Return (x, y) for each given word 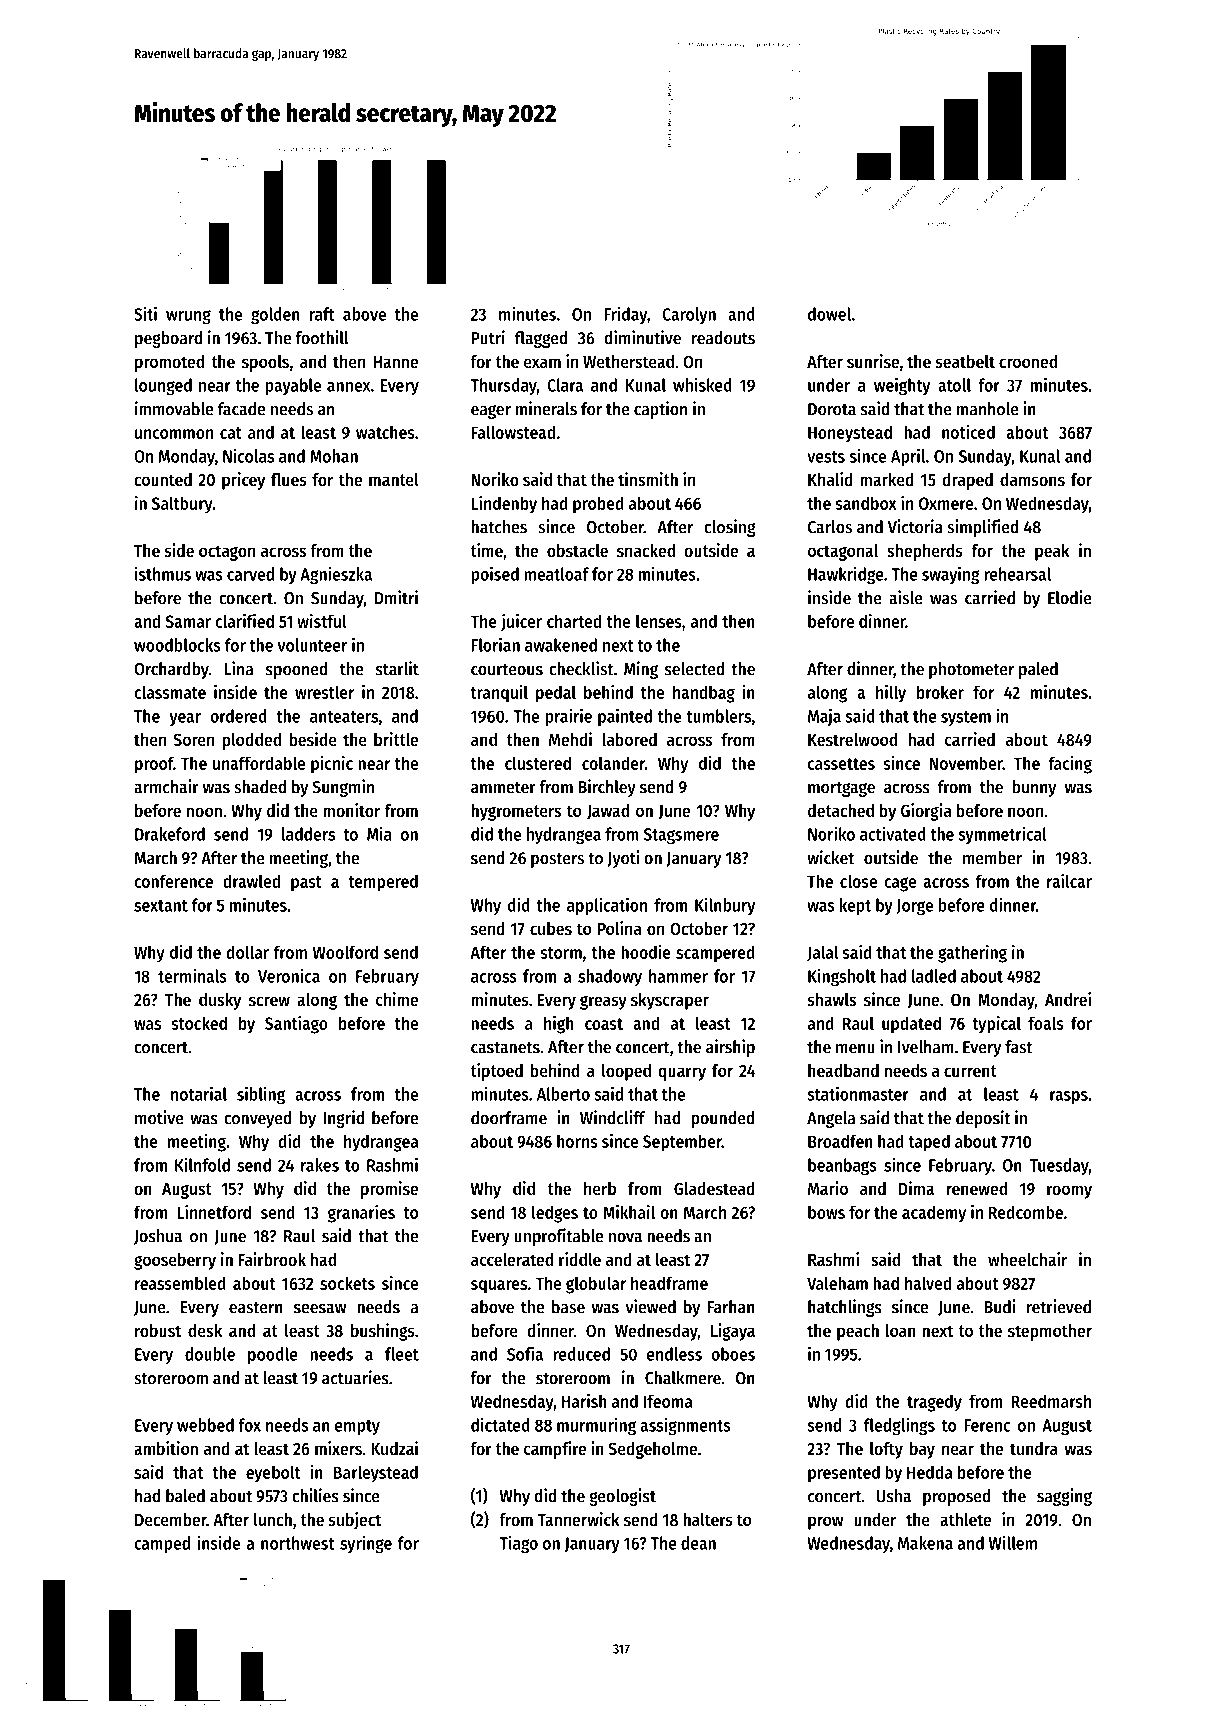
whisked (702, 384)
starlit (397, 668)
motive (159, 1117)
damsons (1032, 479)
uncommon (174, 434)
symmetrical (1002, 835)
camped (162, 1544)
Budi (1000, 1306)
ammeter (503, 788)
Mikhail (629, 1212)
